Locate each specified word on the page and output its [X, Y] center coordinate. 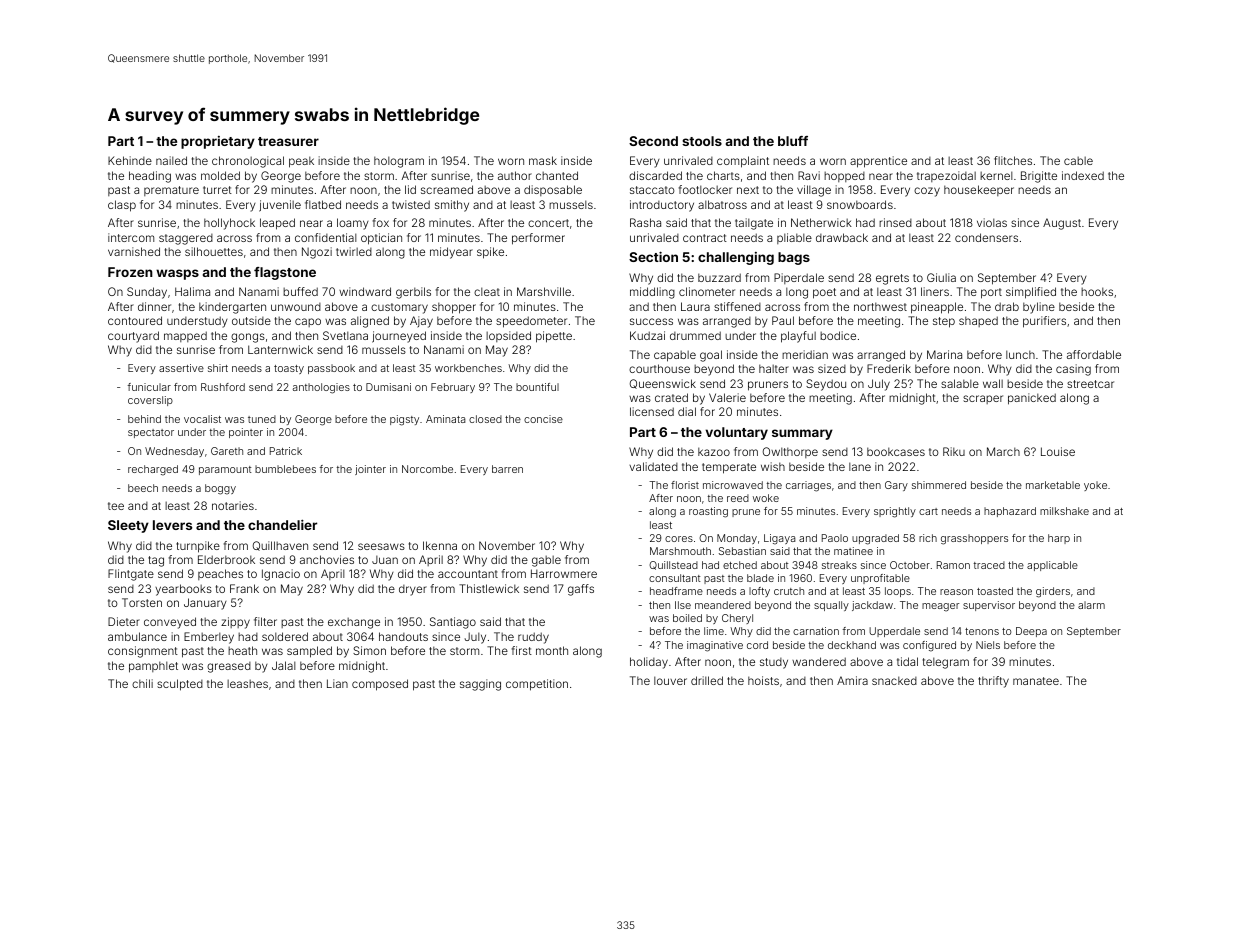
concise [543, 419]
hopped [844, 177]
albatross [722, 204]
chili [142, 683]
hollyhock [229, 224]
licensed [652, 411]
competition [537, 685]
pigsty [404, 420]
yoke [1095, 486]
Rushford [223, 387]
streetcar [1090, 384]
